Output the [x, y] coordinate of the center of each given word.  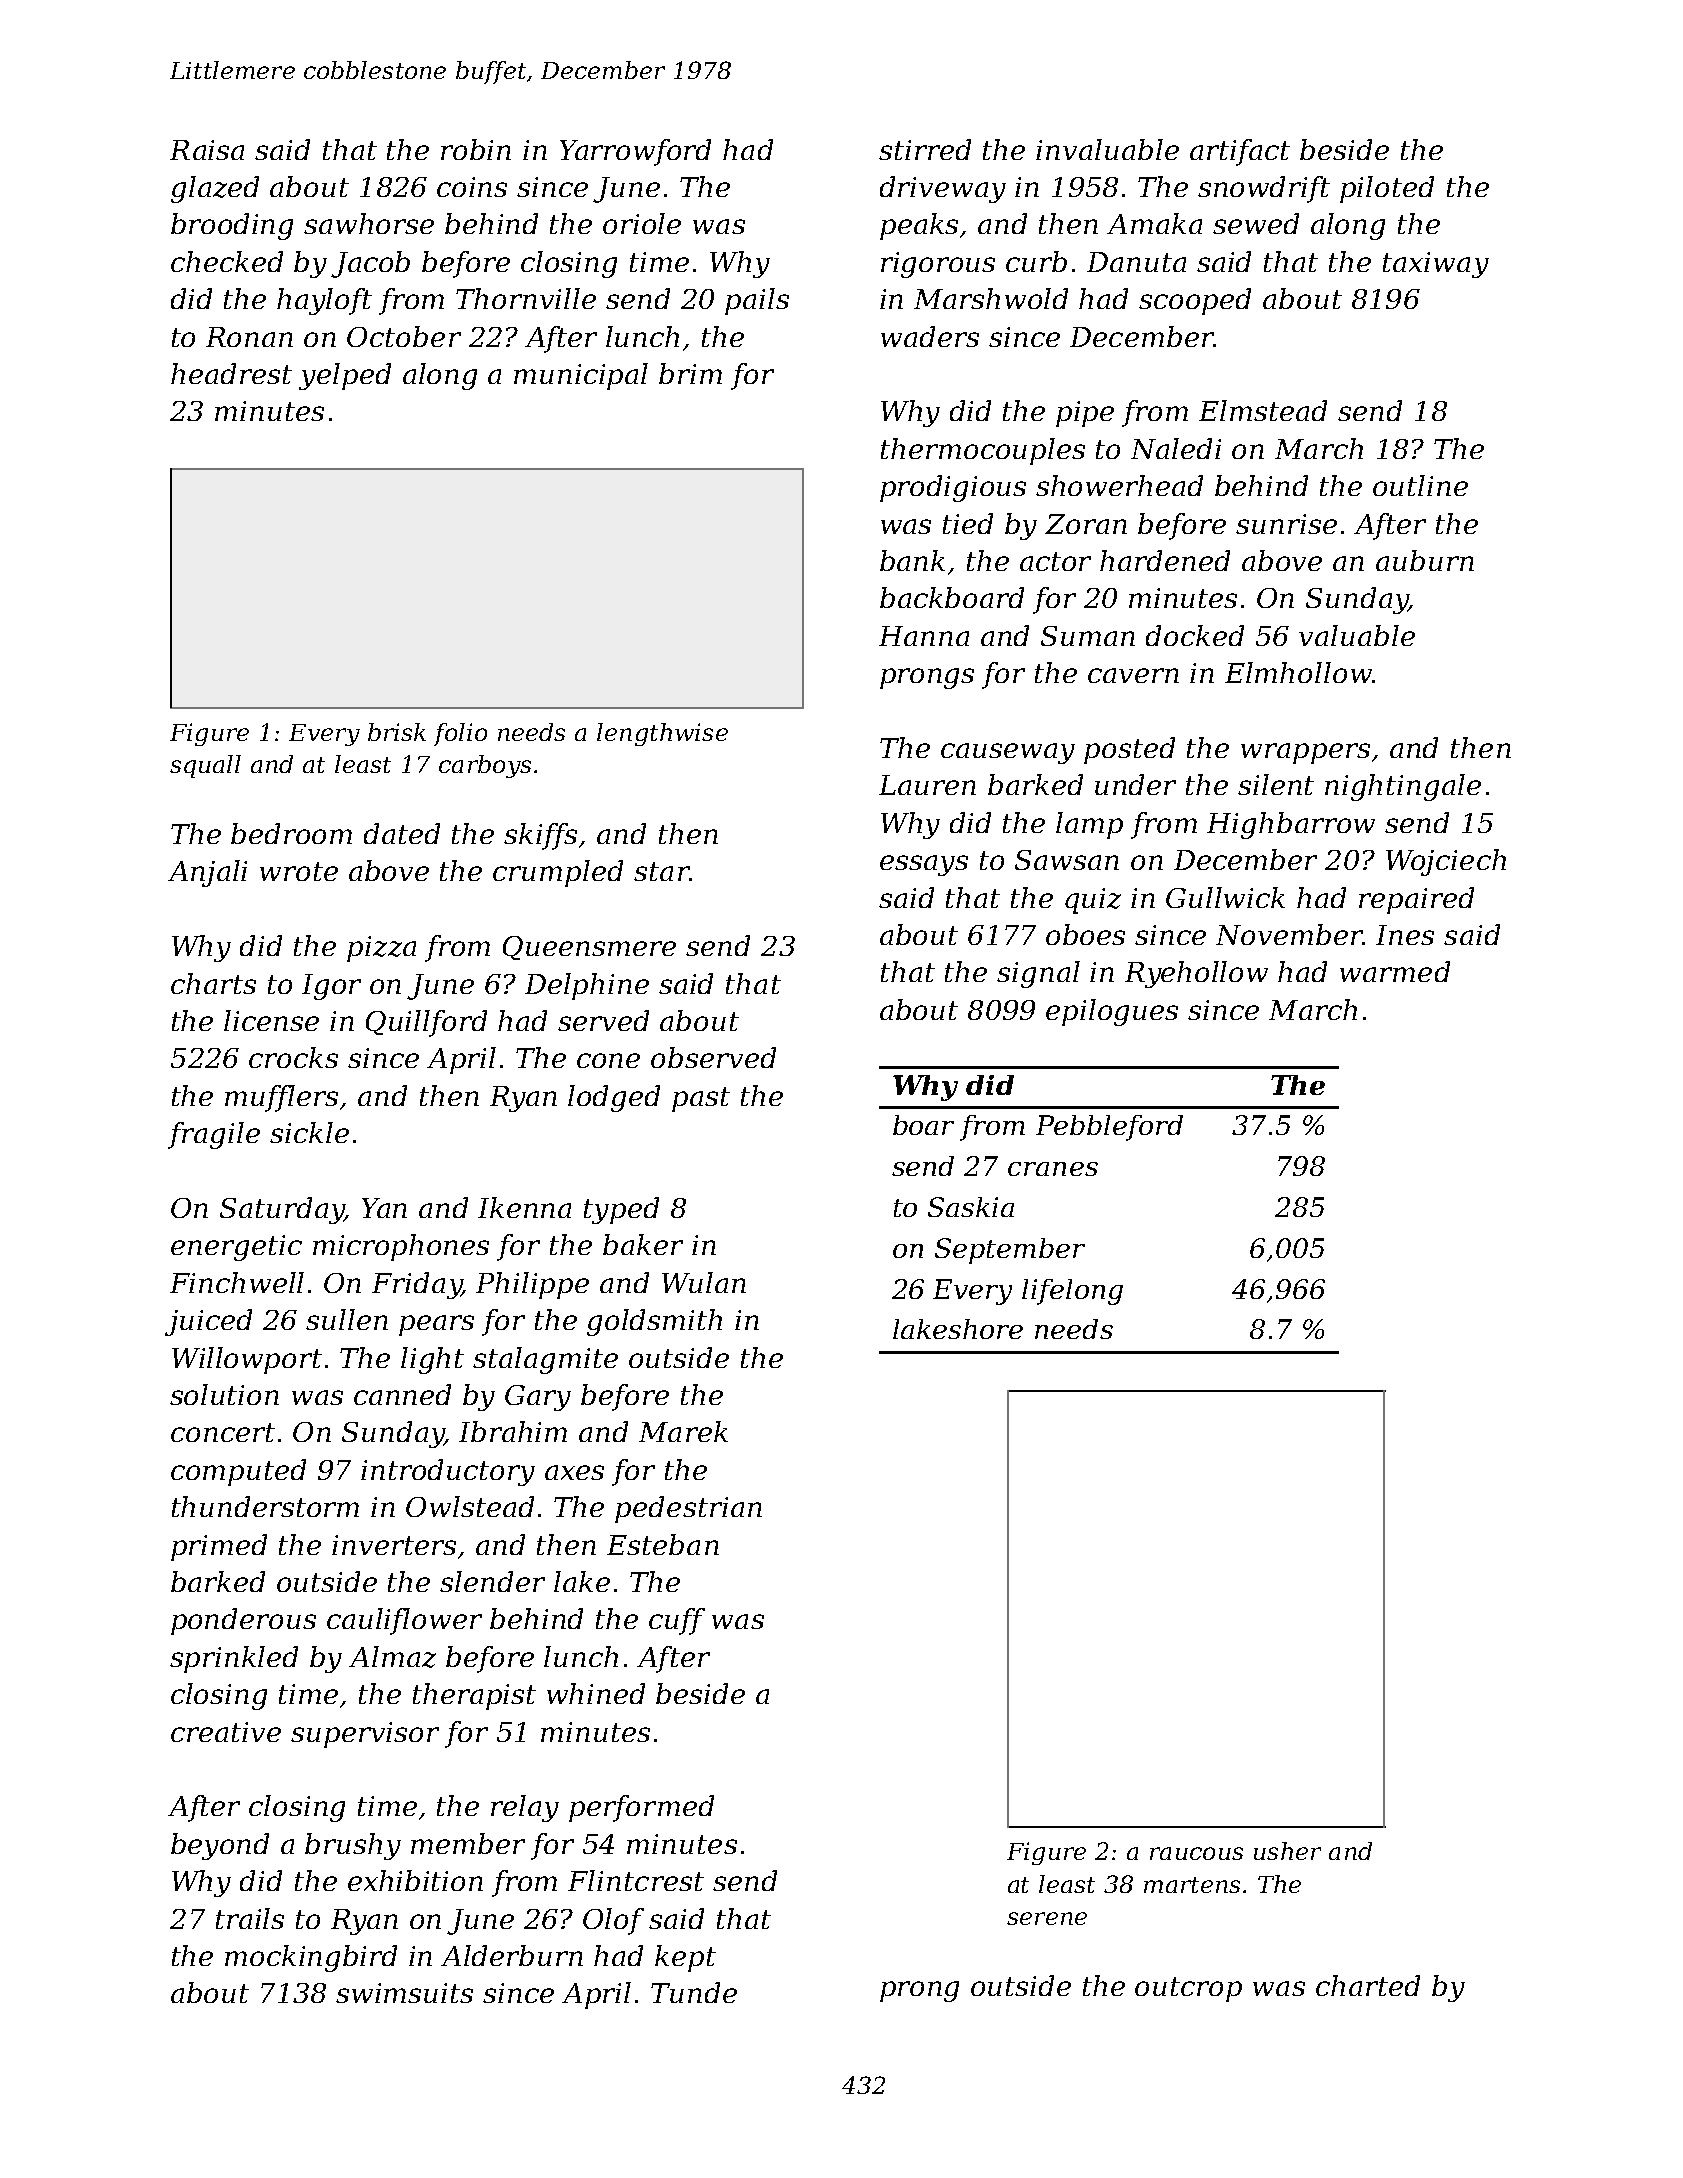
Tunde [694, 1992]
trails [250, 1918]
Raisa [207, 150]
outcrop [1188, 1989]
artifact [1240, 152]
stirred [925, 149]
